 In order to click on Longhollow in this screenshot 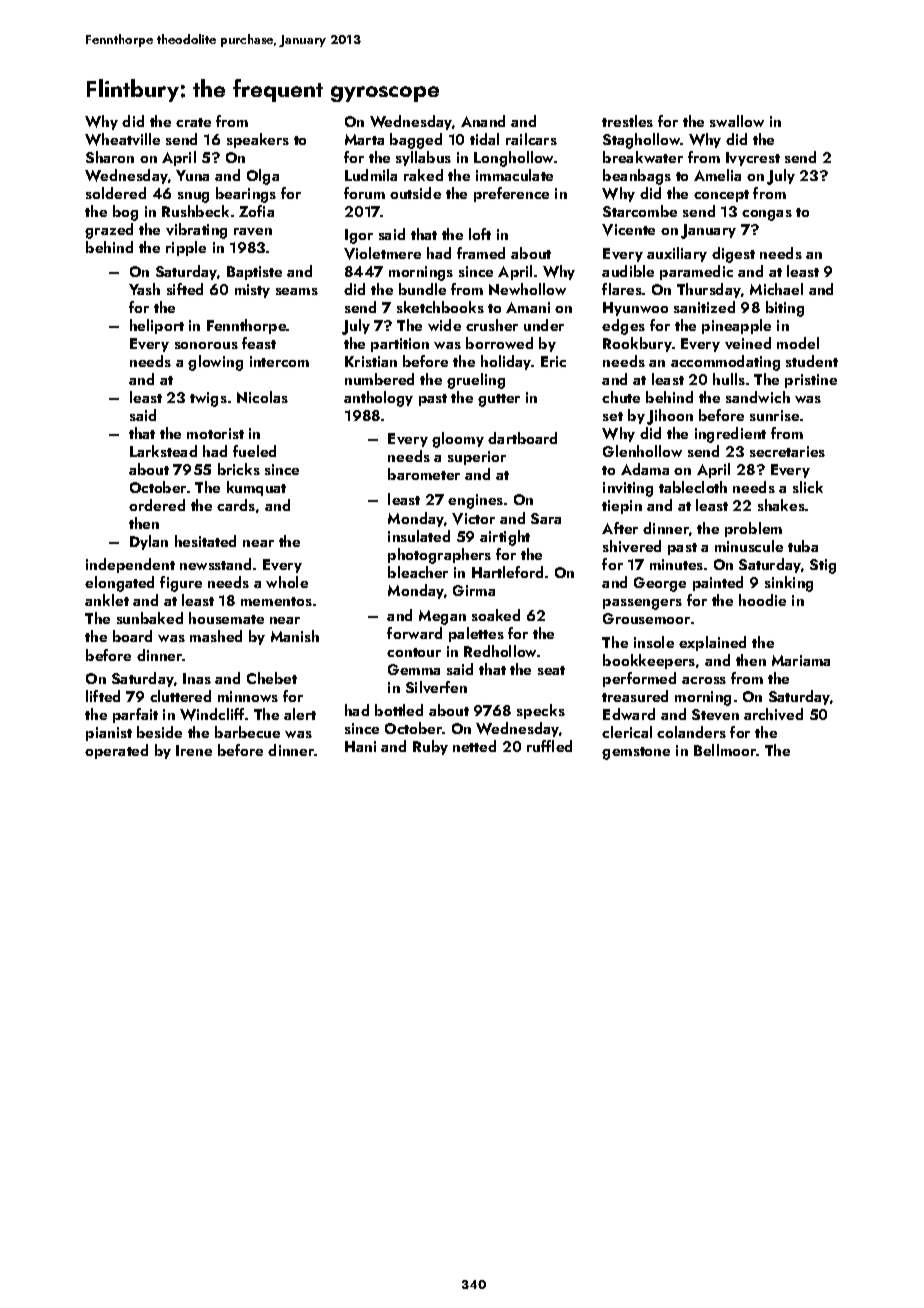, I will do `click(514, 159)`.
